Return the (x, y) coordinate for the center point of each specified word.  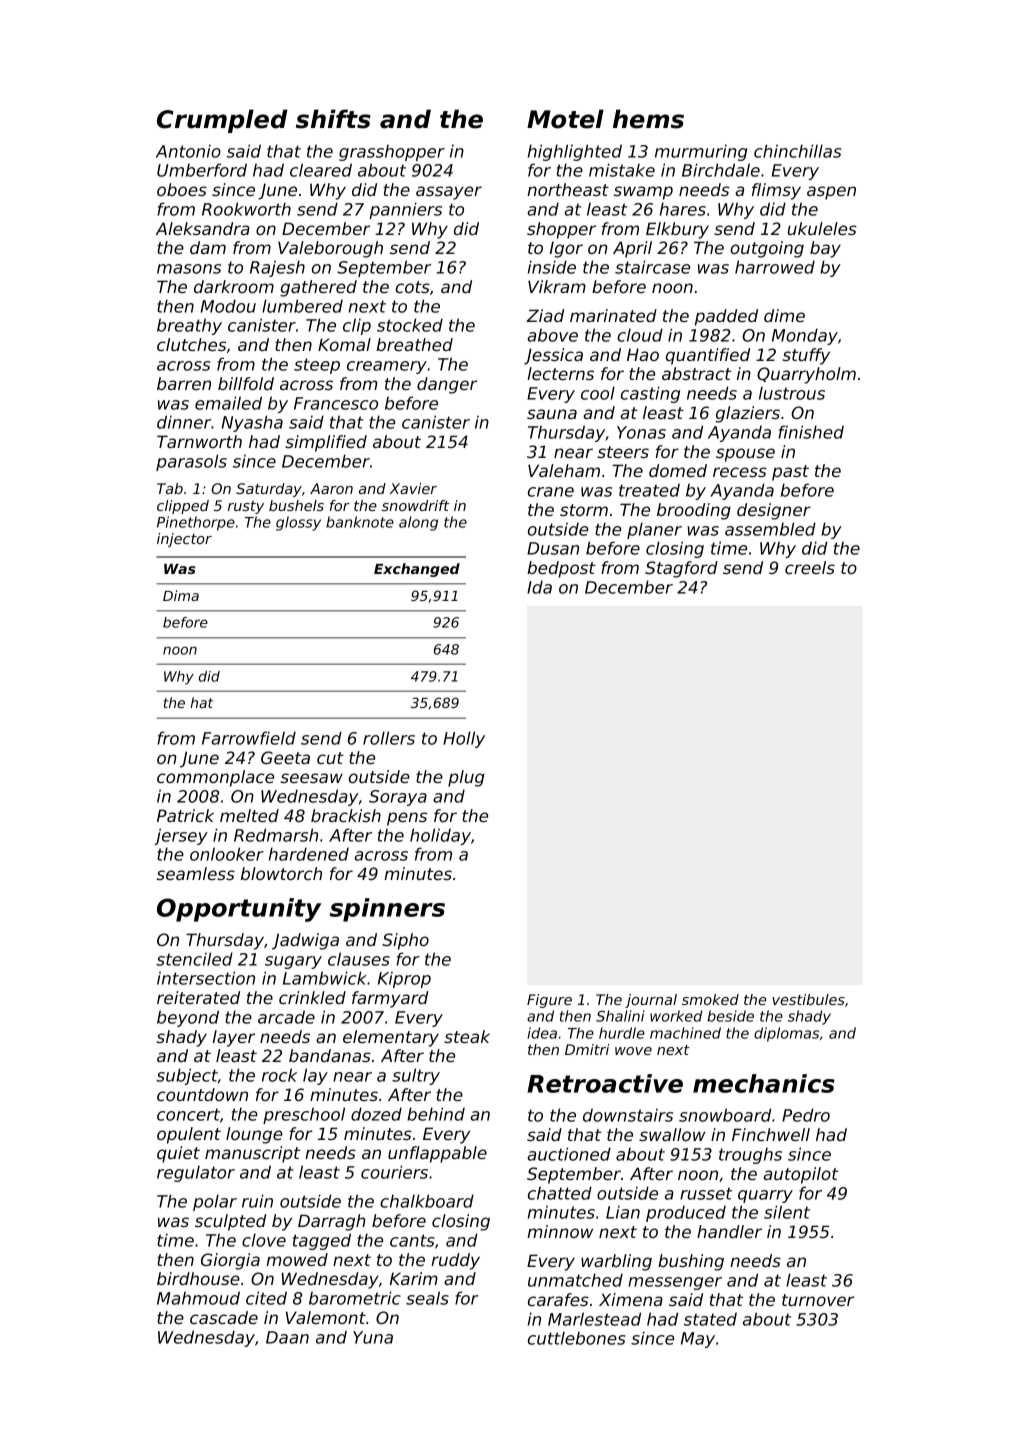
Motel (565, 119)
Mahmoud (198, 1298)
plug (466, 778)
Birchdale (721, 170)
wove (633, 1051)
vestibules (808, 999)
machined (685, 1033)
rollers (389, 738)
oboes (182, 189)
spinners (387, 910)
